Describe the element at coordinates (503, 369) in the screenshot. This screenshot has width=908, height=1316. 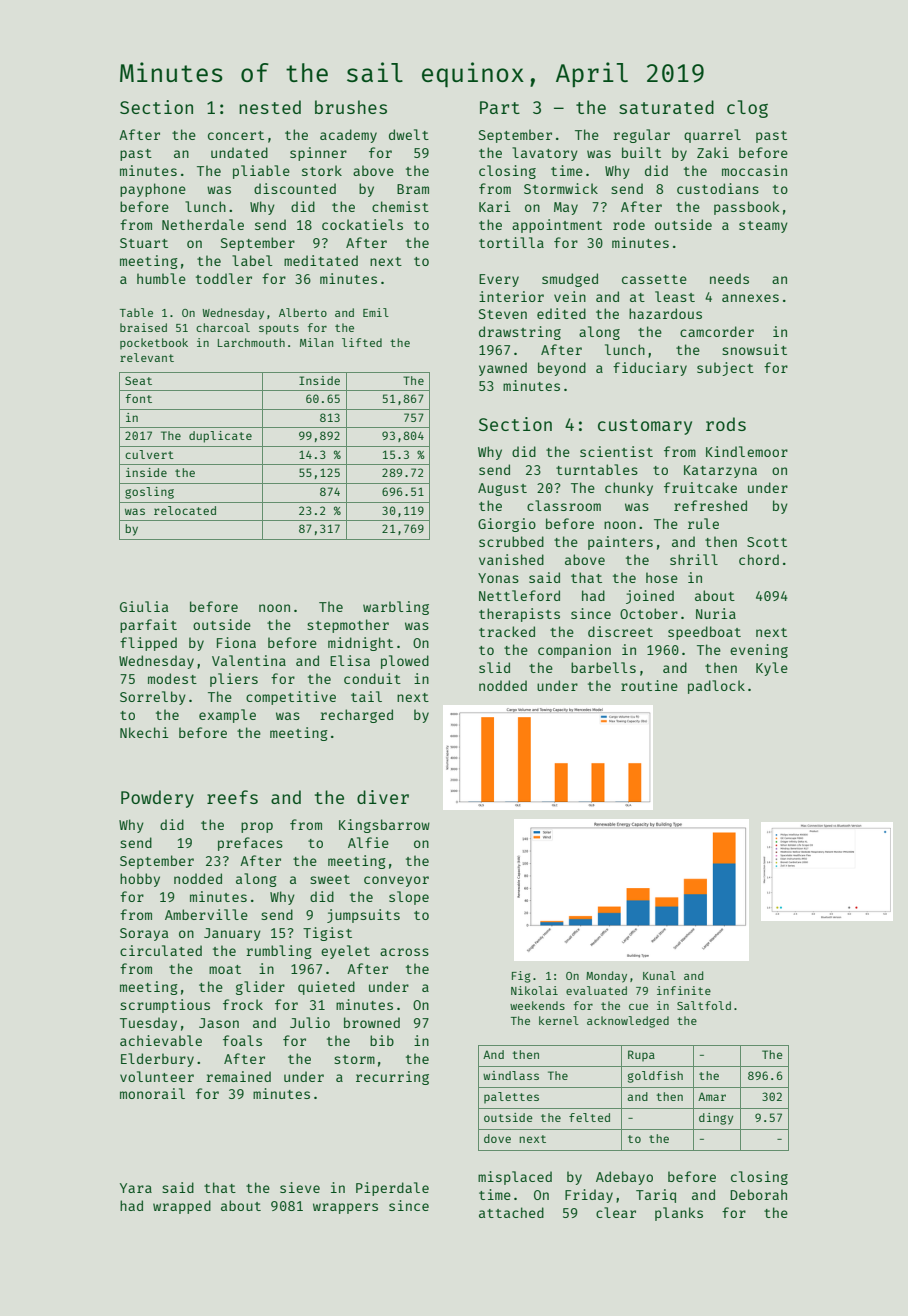
I see `yawned` at that location.
